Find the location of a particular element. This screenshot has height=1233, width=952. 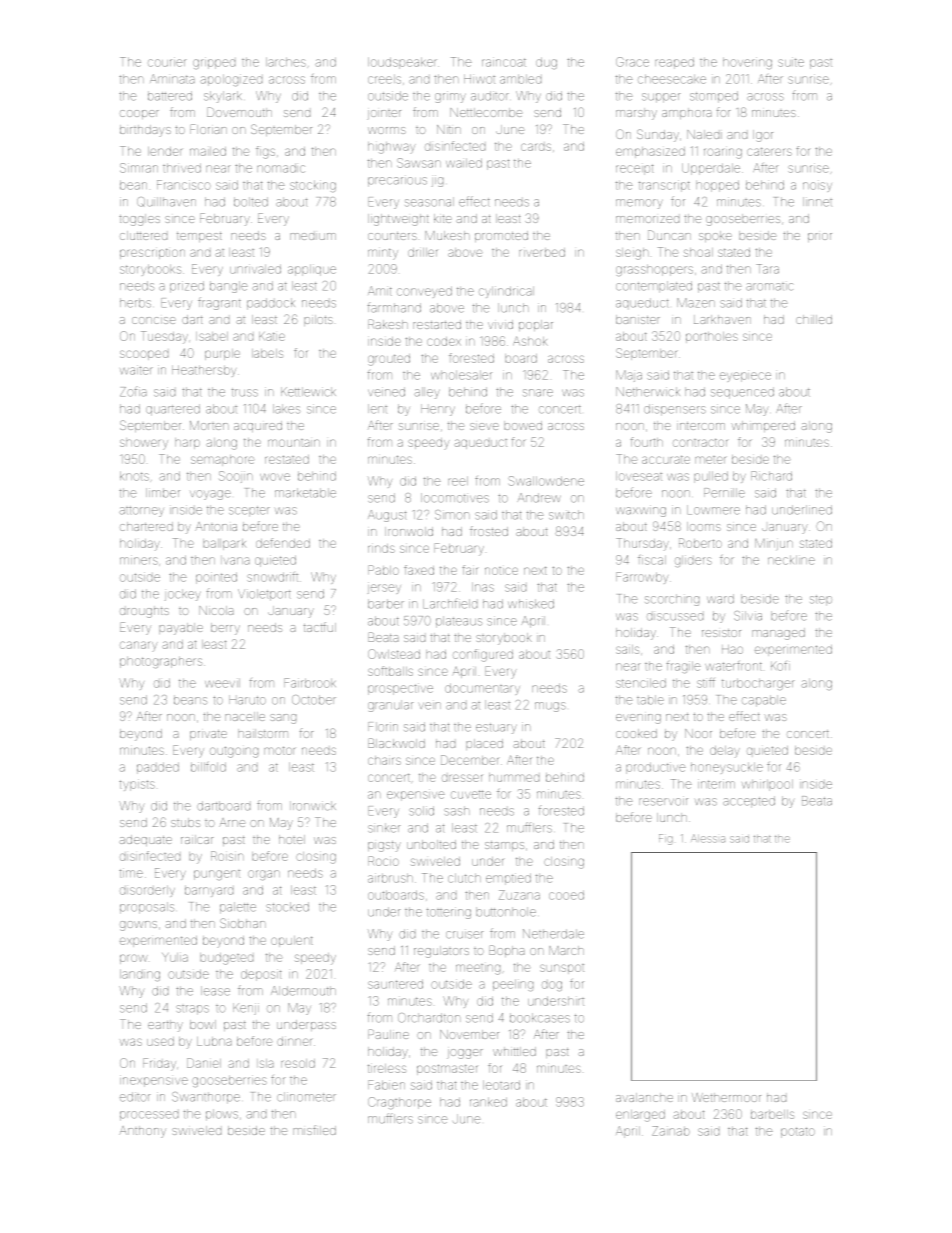

plateaus is located at coordinates (459, 622).
